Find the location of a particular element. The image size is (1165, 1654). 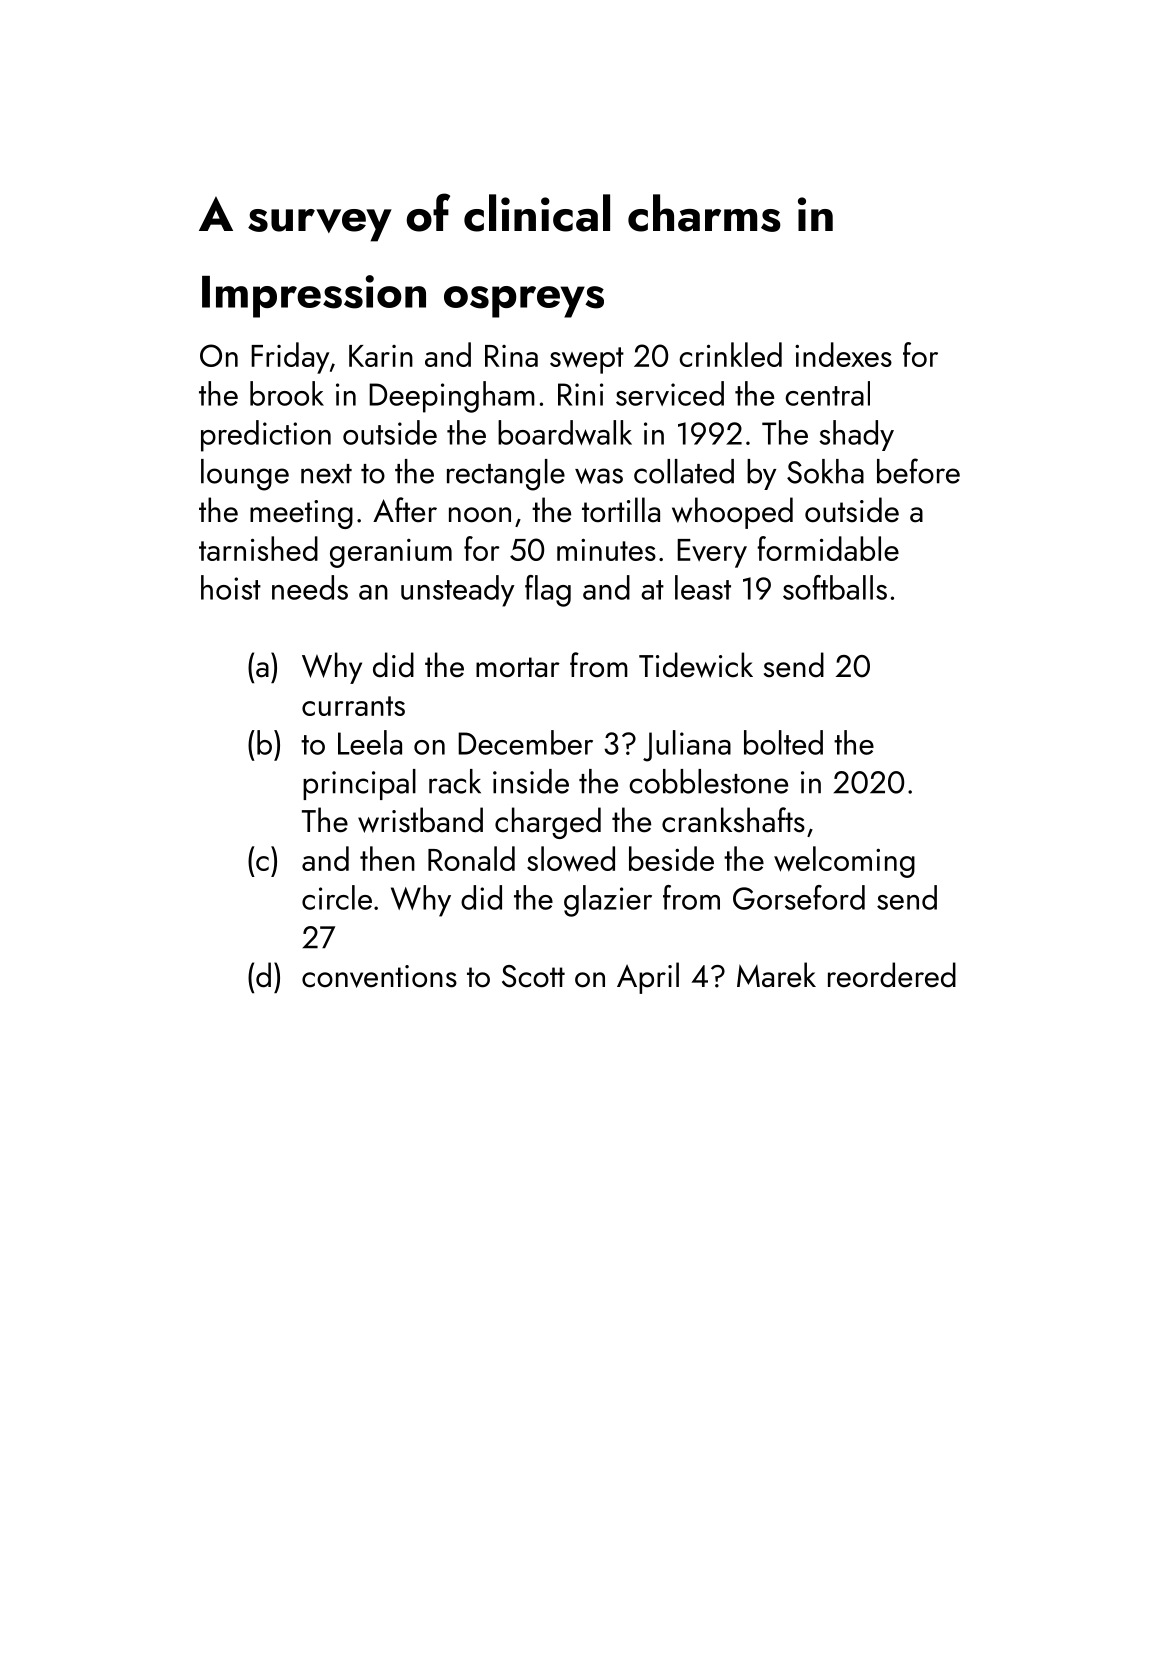

Scott is located at coordinates (533, 976).
